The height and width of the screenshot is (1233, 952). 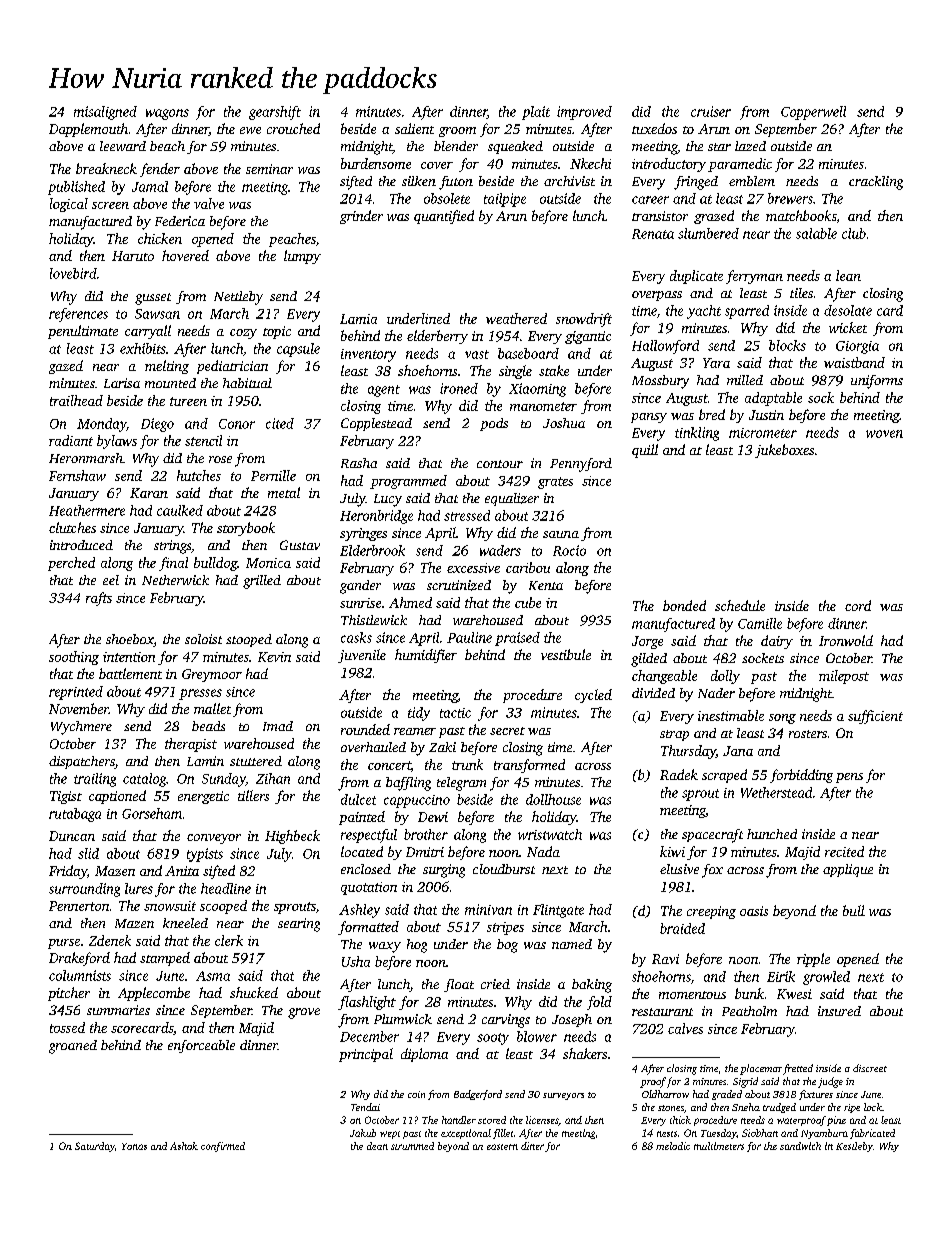 I want to click on Copperwell, so click(x=813, y=113).
